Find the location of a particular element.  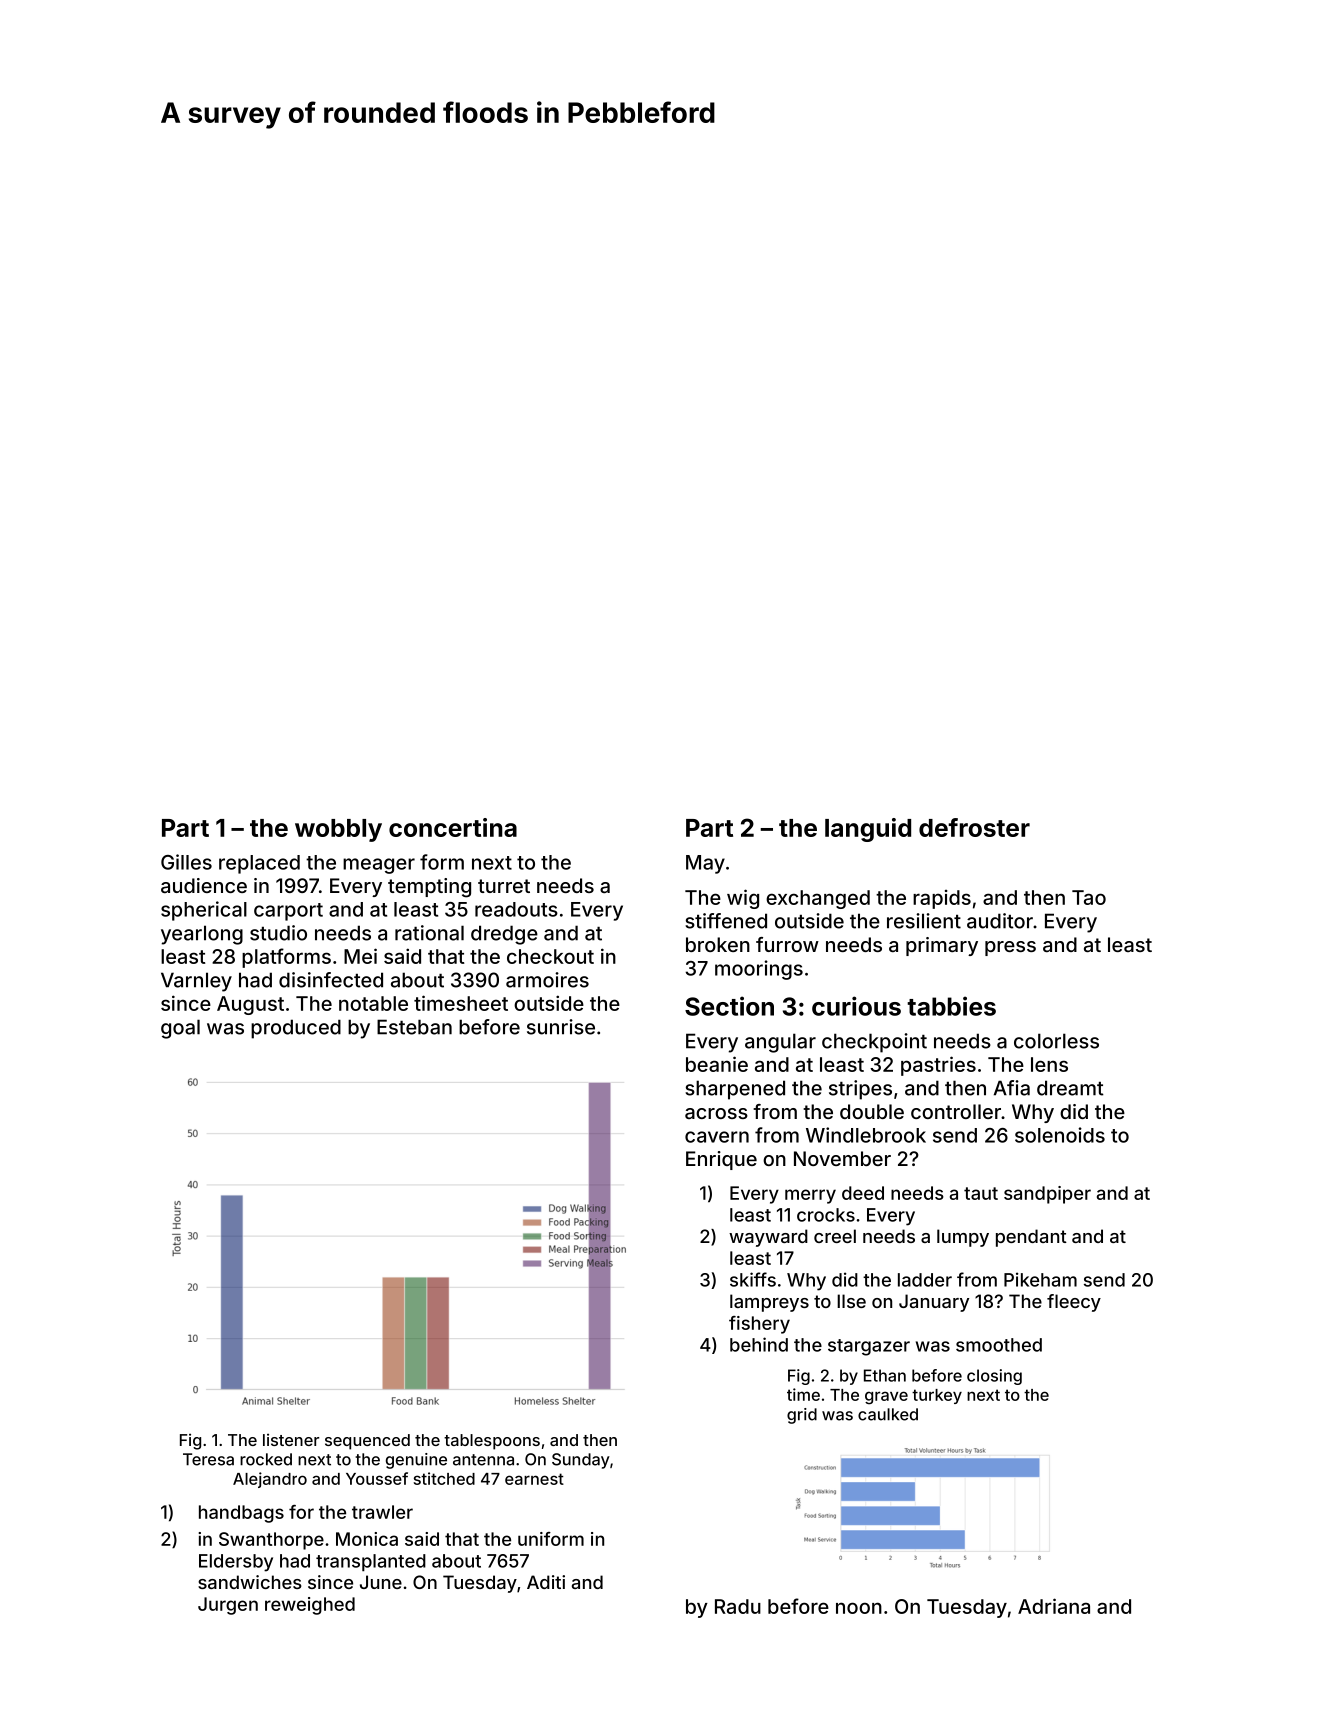

goal is located at coordinates (180, 1029).
